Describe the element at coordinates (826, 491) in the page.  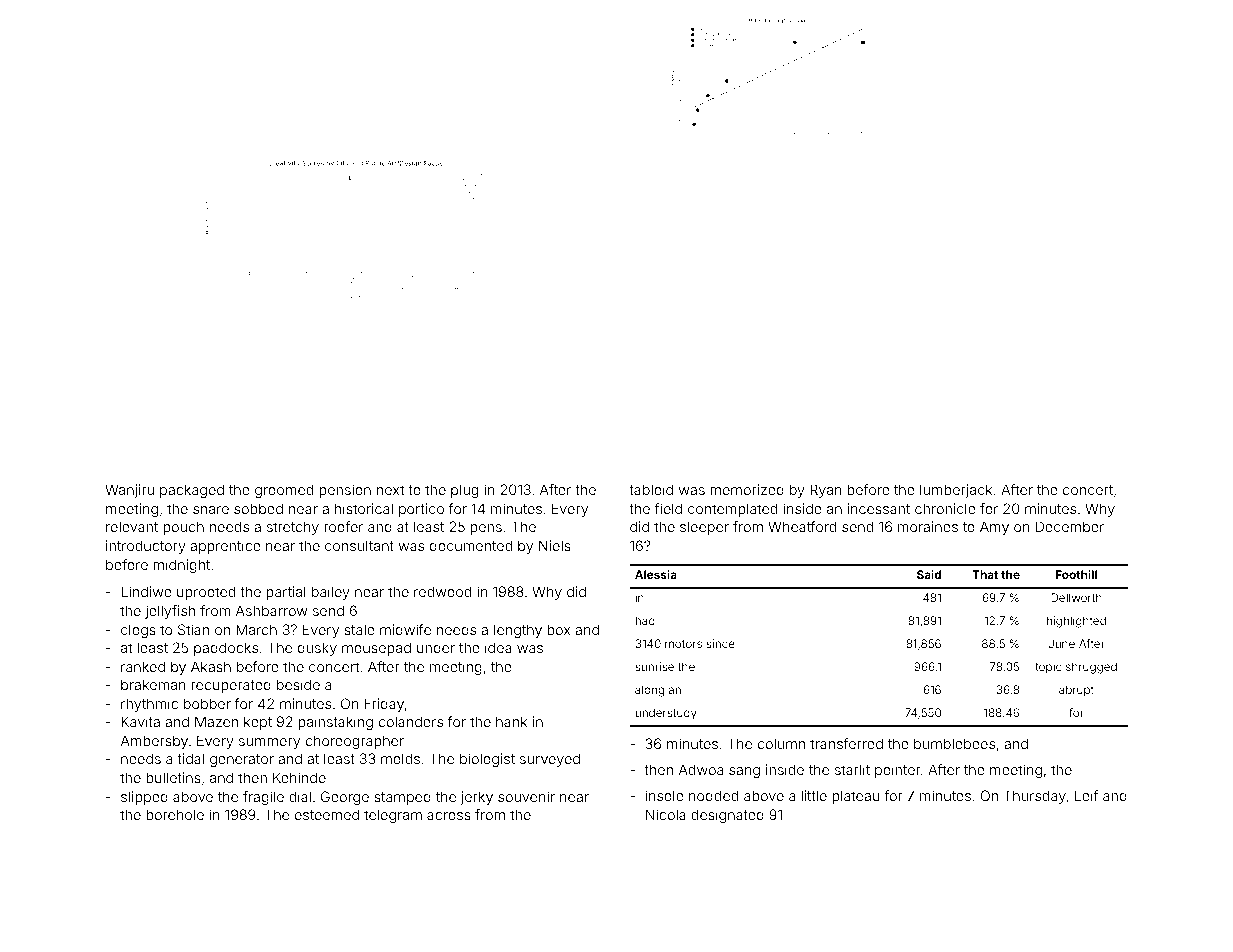
I see `Ryan` at that location.
